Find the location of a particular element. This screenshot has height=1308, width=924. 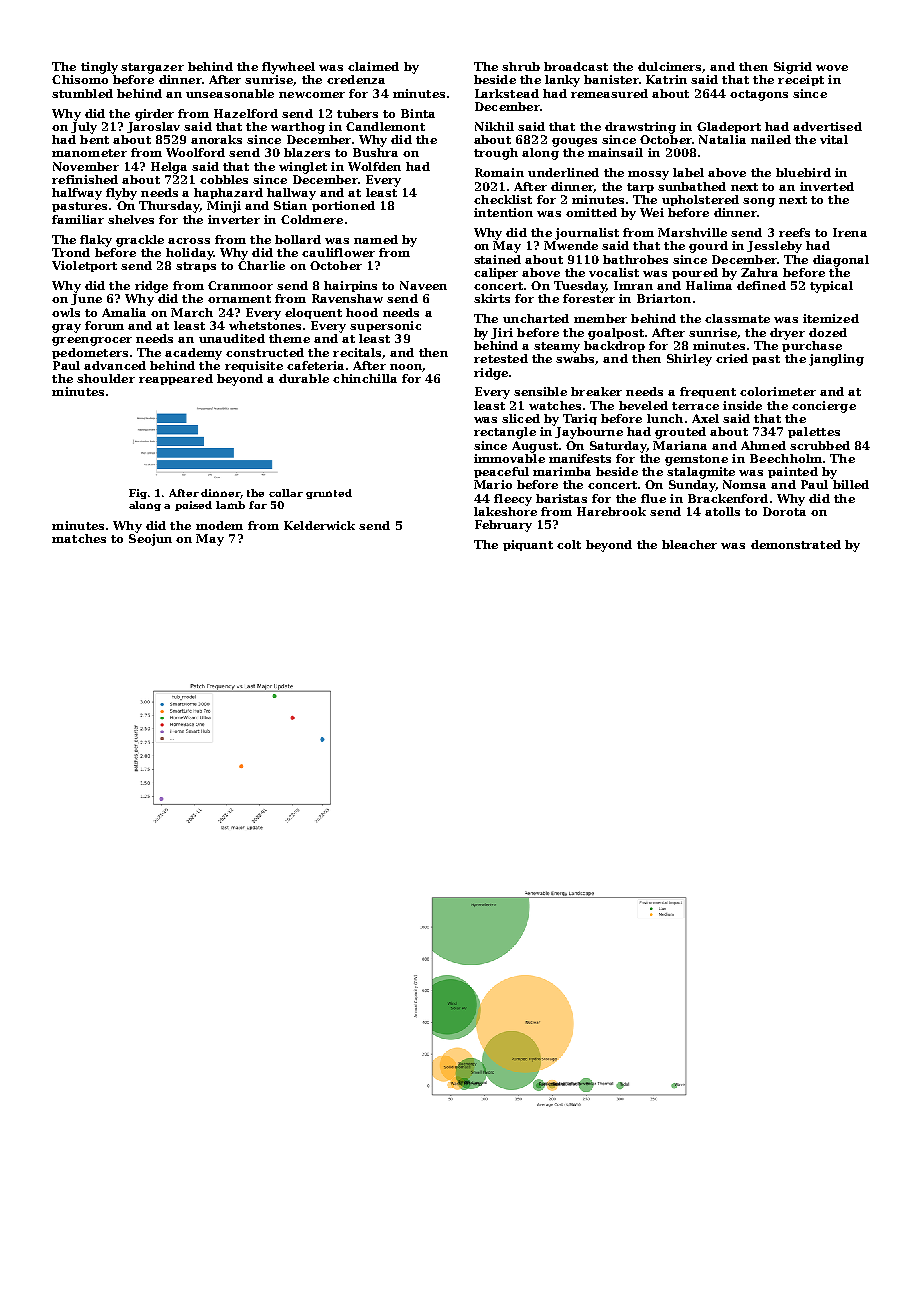

wove is located at coordinates (832, 68).
